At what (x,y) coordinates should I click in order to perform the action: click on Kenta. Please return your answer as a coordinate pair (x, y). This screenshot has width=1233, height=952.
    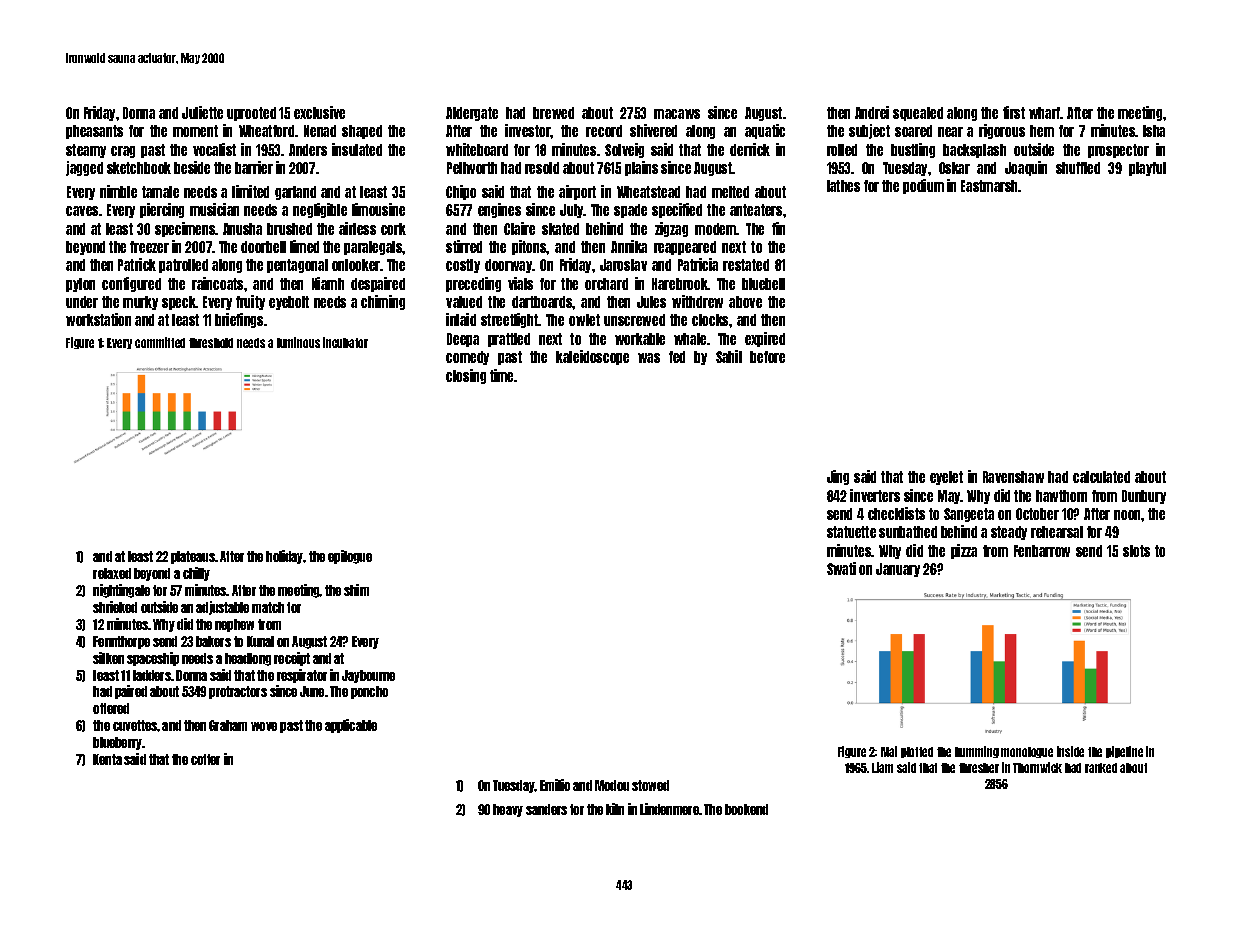
    Looking at the image, I should click on (107, 759).
